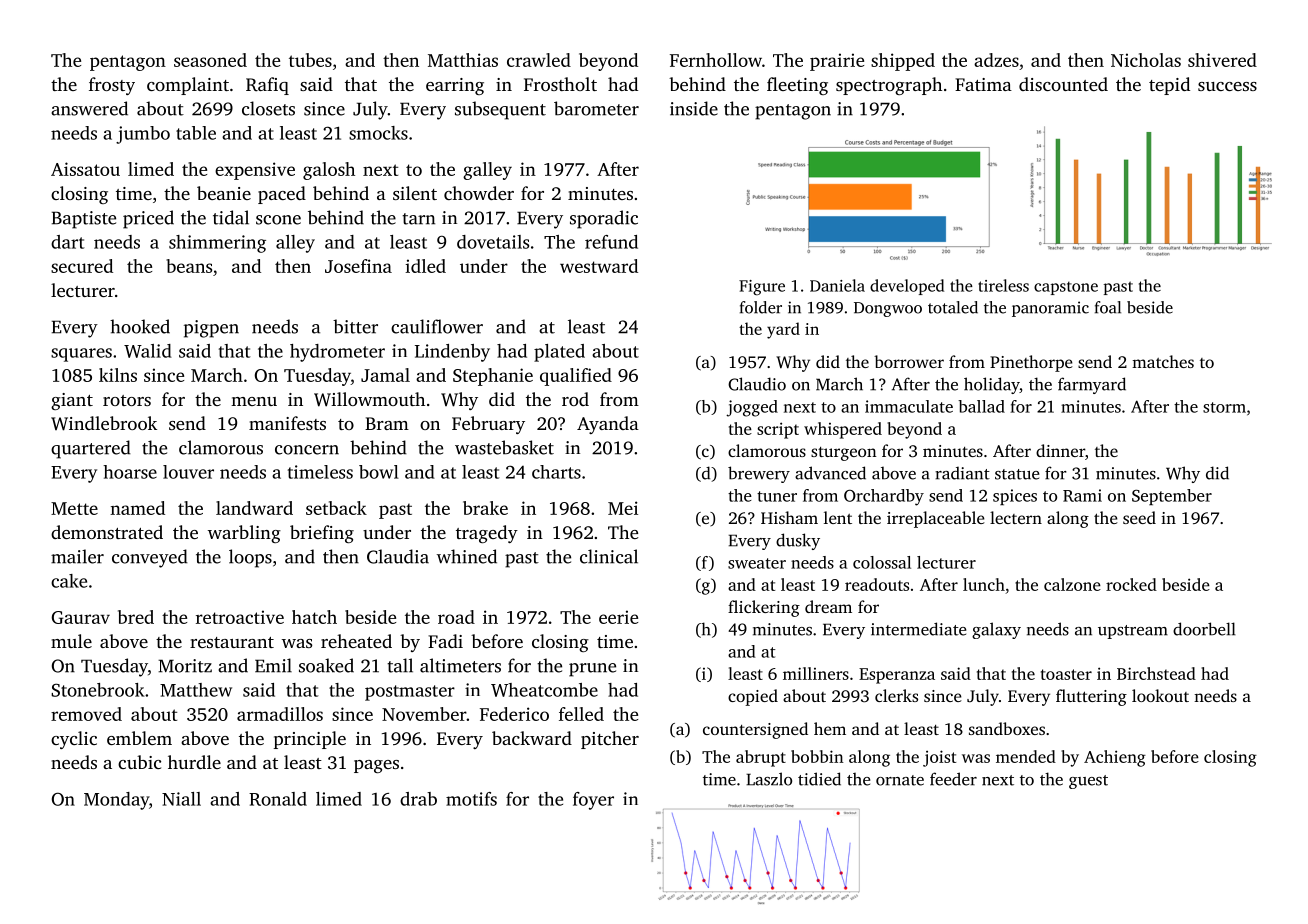  What do you see at coordinates (310, 60) in the screenshot?
I see `tubes` at bounding box center [310, 60].
